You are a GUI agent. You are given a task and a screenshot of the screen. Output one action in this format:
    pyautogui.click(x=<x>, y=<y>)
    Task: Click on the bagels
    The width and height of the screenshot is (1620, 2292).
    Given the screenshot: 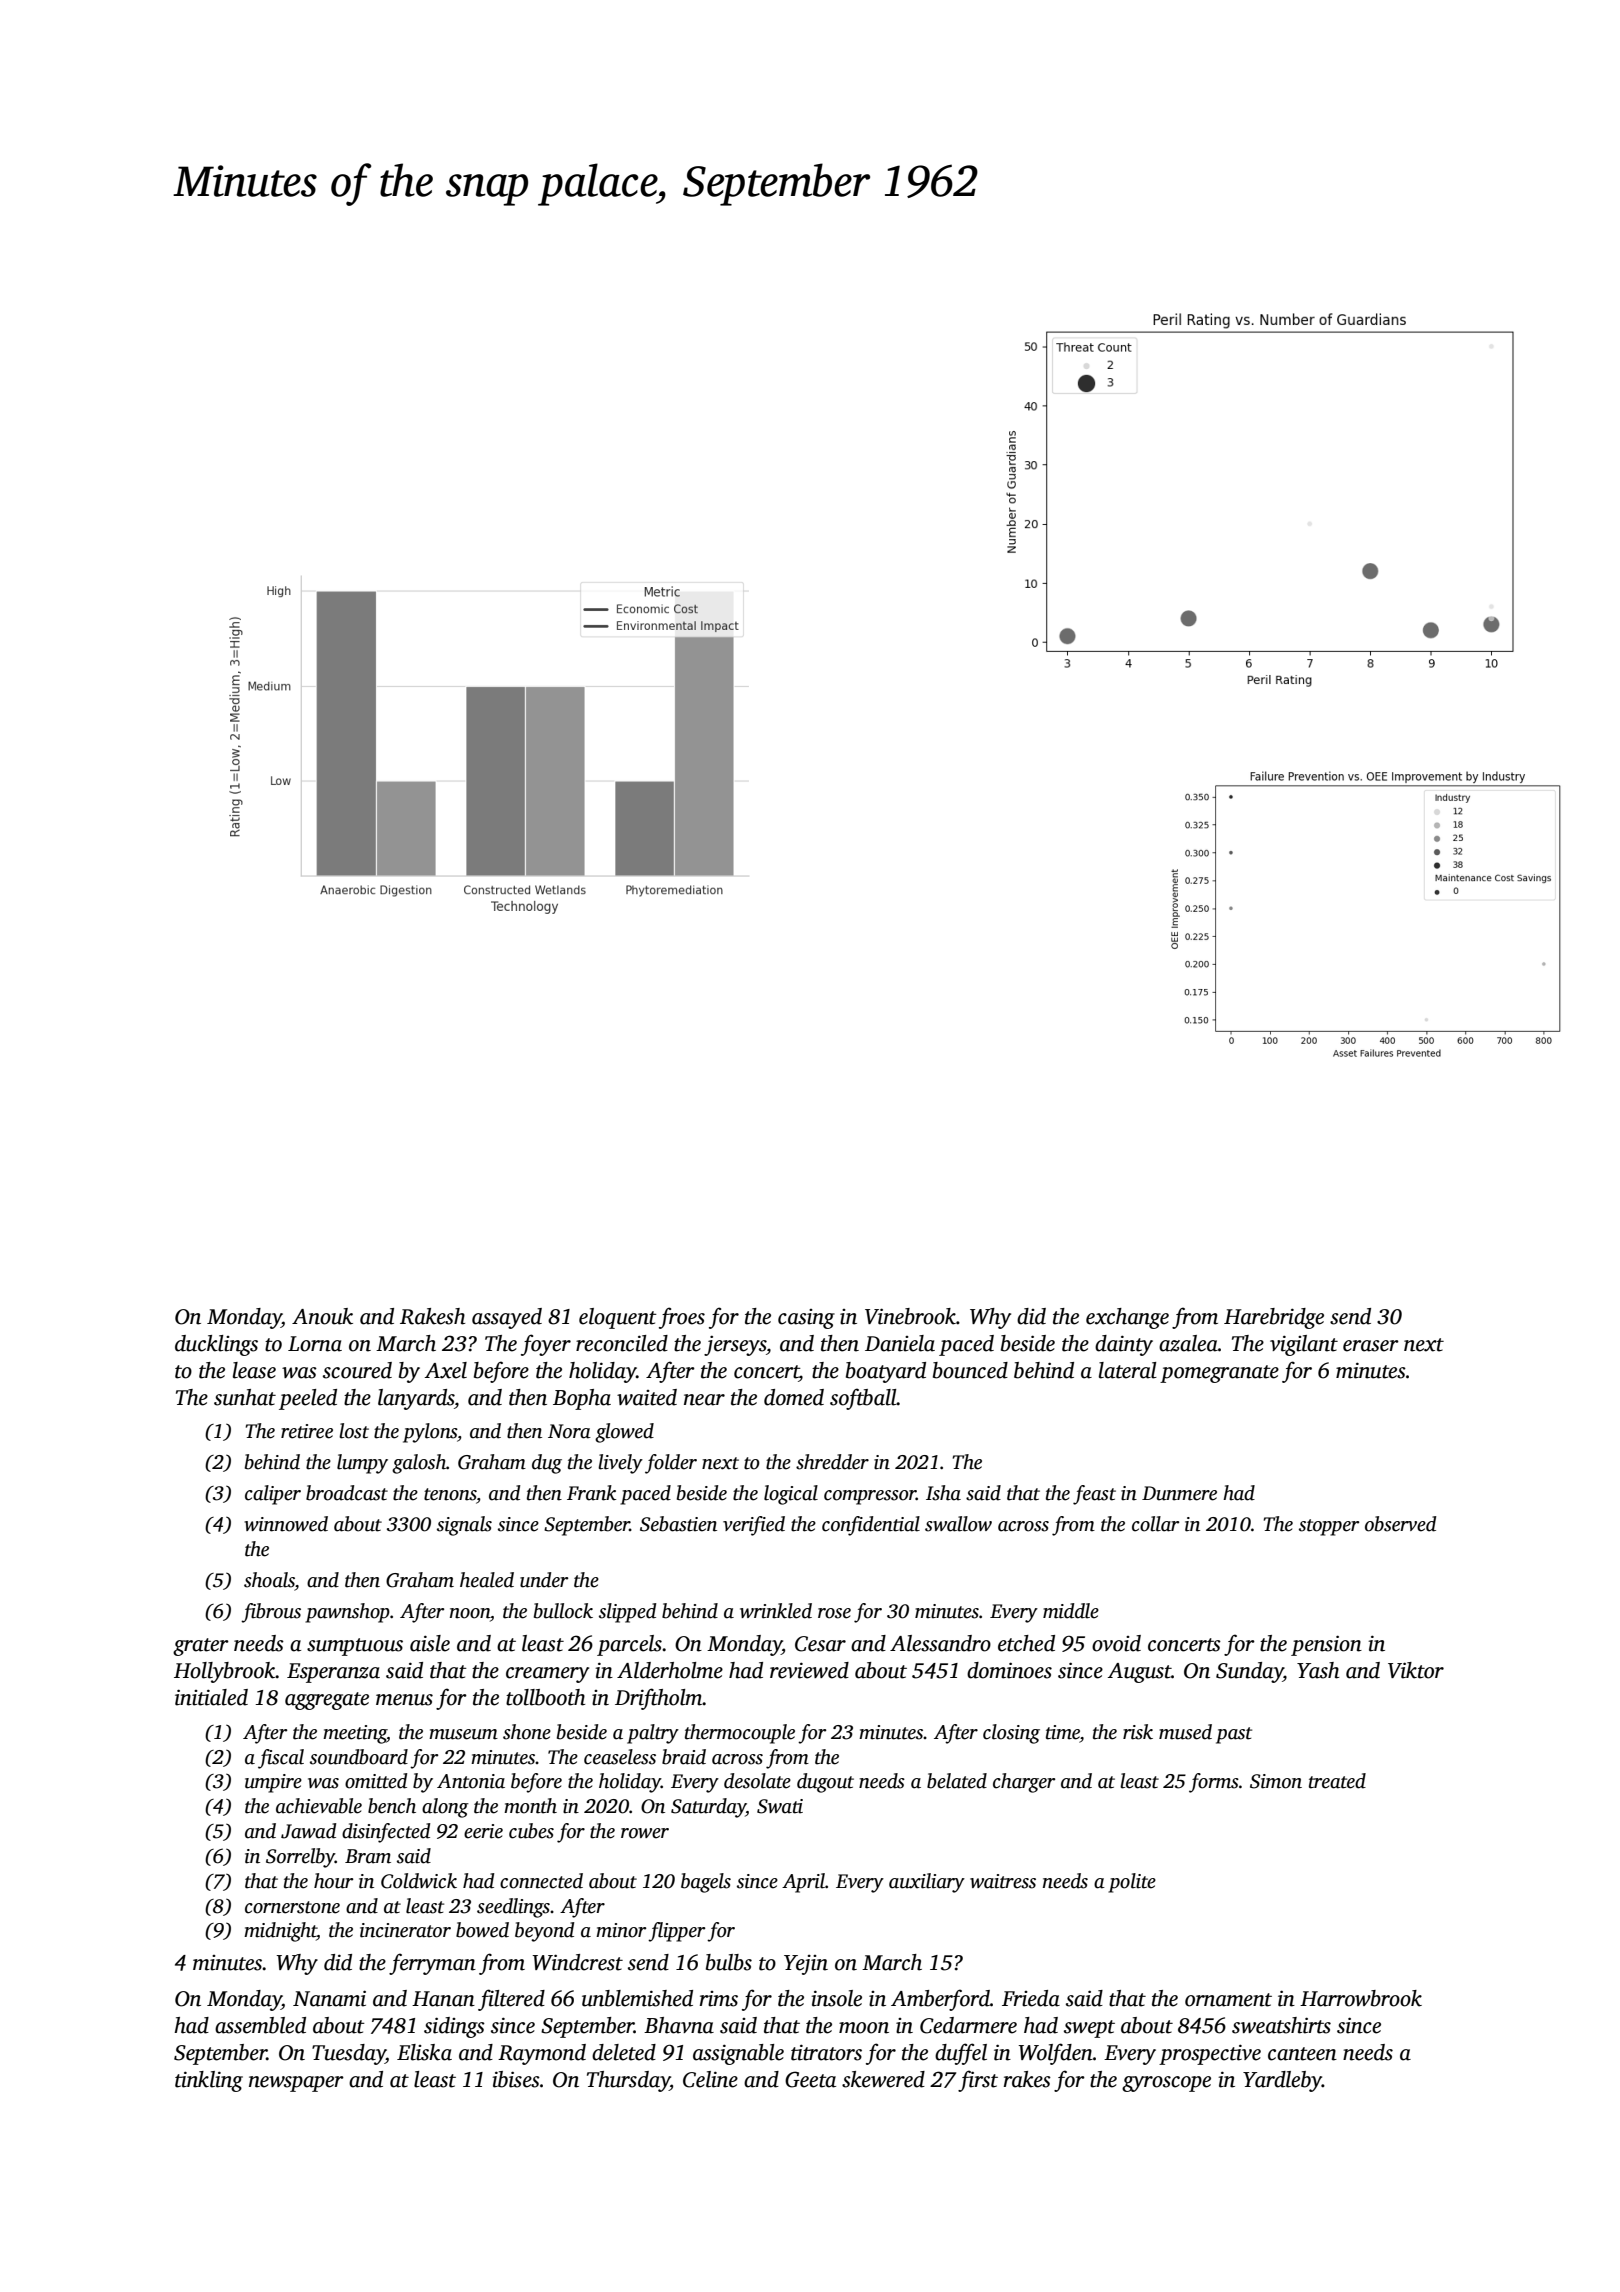 What is the action you would take?
    pyautogui.click(x=706, y=1883)
